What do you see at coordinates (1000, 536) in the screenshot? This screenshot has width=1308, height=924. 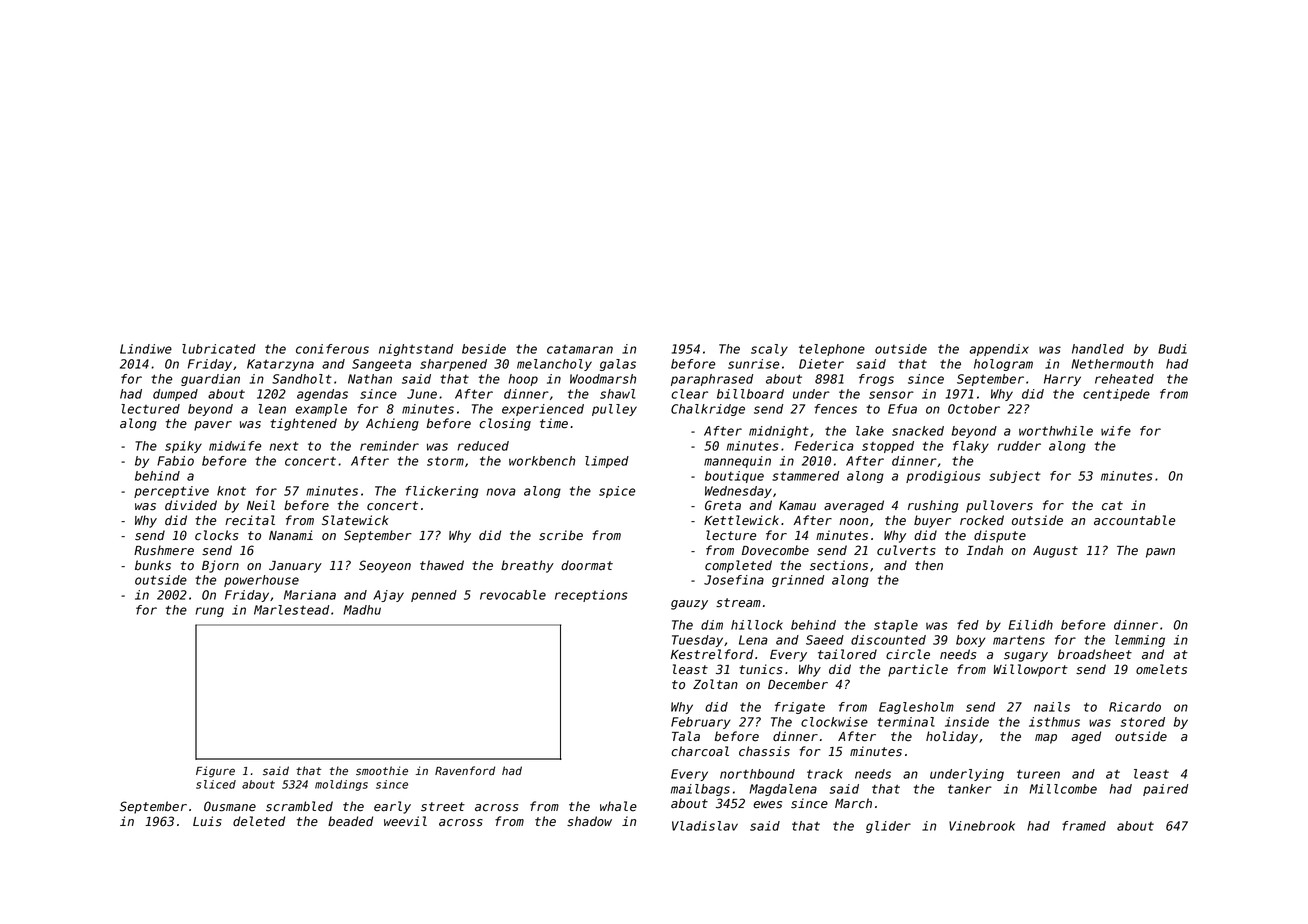 I see `dispute` at bounding box center [1000, 536].
